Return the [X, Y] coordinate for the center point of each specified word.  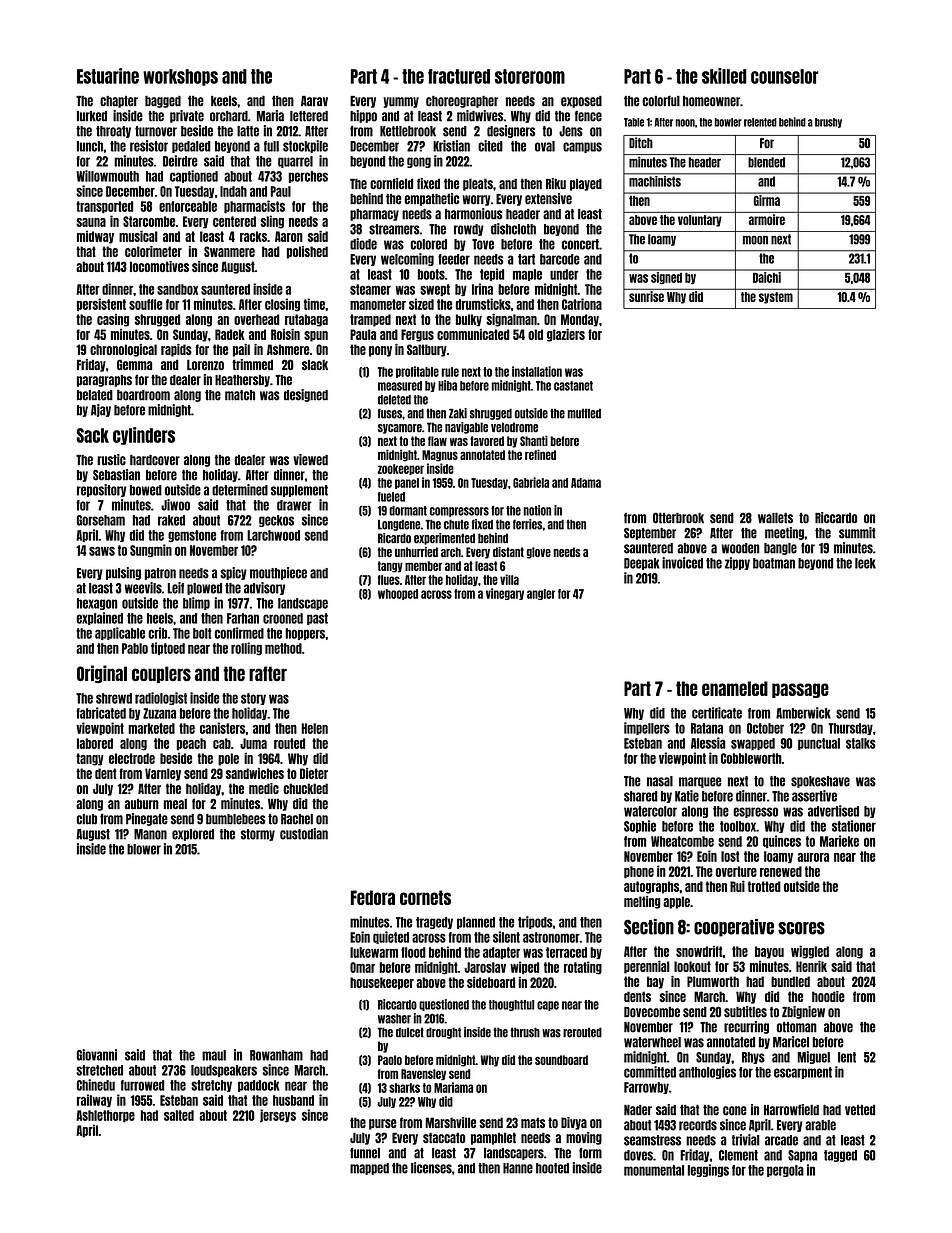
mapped [369, 1169]
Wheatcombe [682, 841]
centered [234, 221]
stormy [258, 835]
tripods [535, 922]
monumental [654, 1170]
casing [113, 320]
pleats [478, 184]
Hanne [518, 1168]
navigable [466, 428]
